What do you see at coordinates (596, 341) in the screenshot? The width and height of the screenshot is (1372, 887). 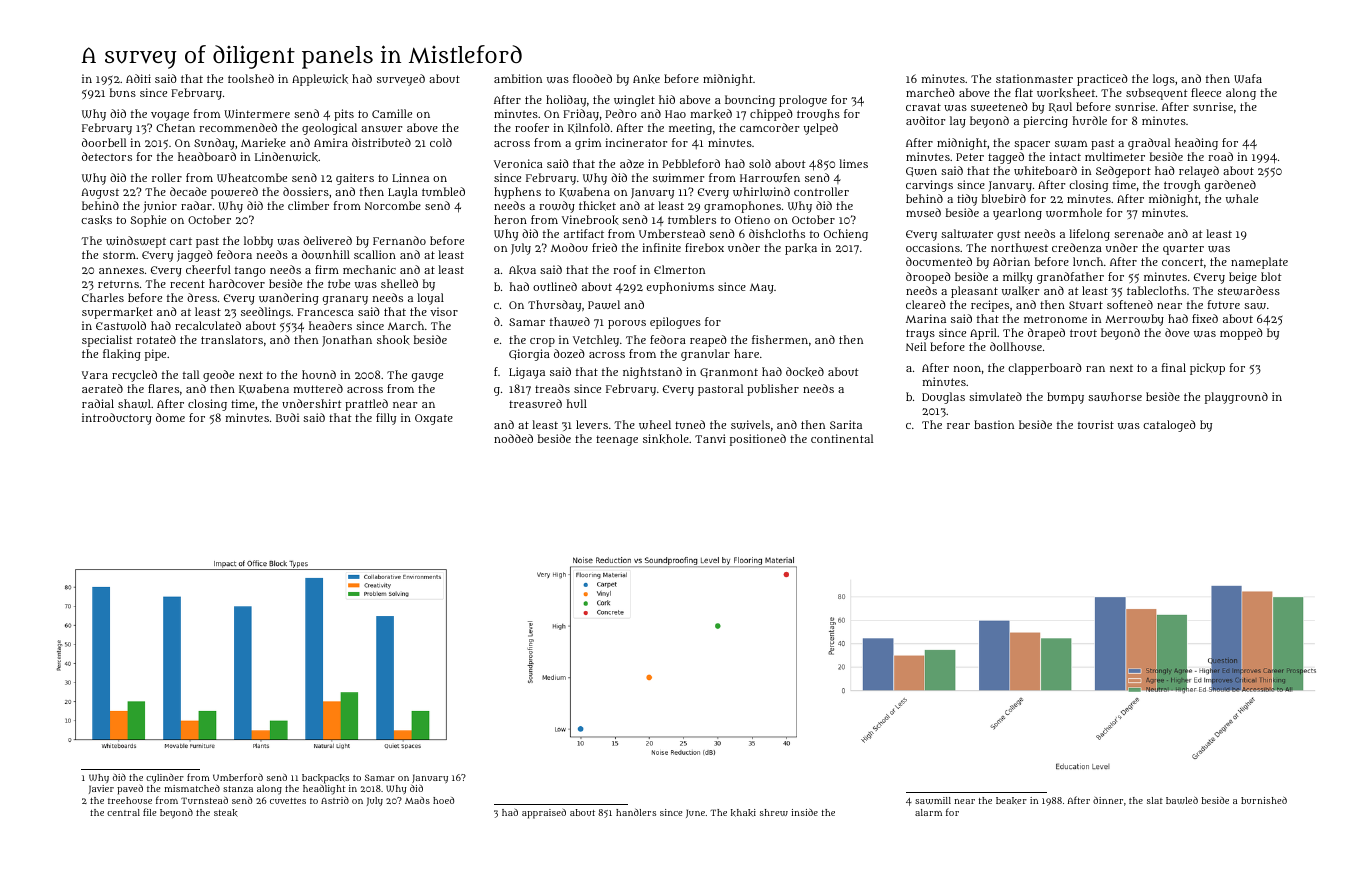 I see `Vetchley` at bounding box center [596, 341].
